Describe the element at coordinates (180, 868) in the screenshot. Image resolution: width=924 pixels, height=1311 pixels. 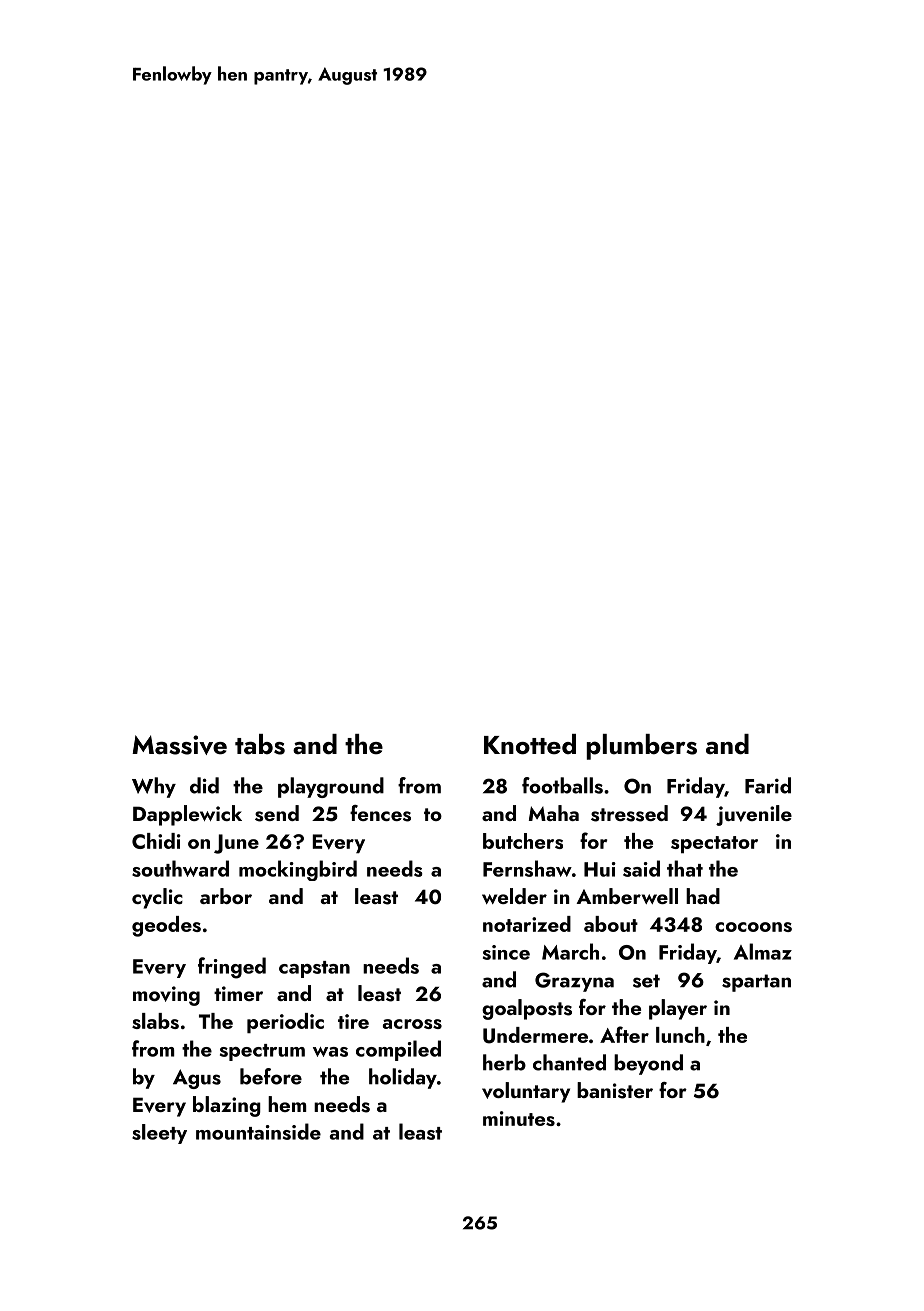
I see `southward` at that location.
